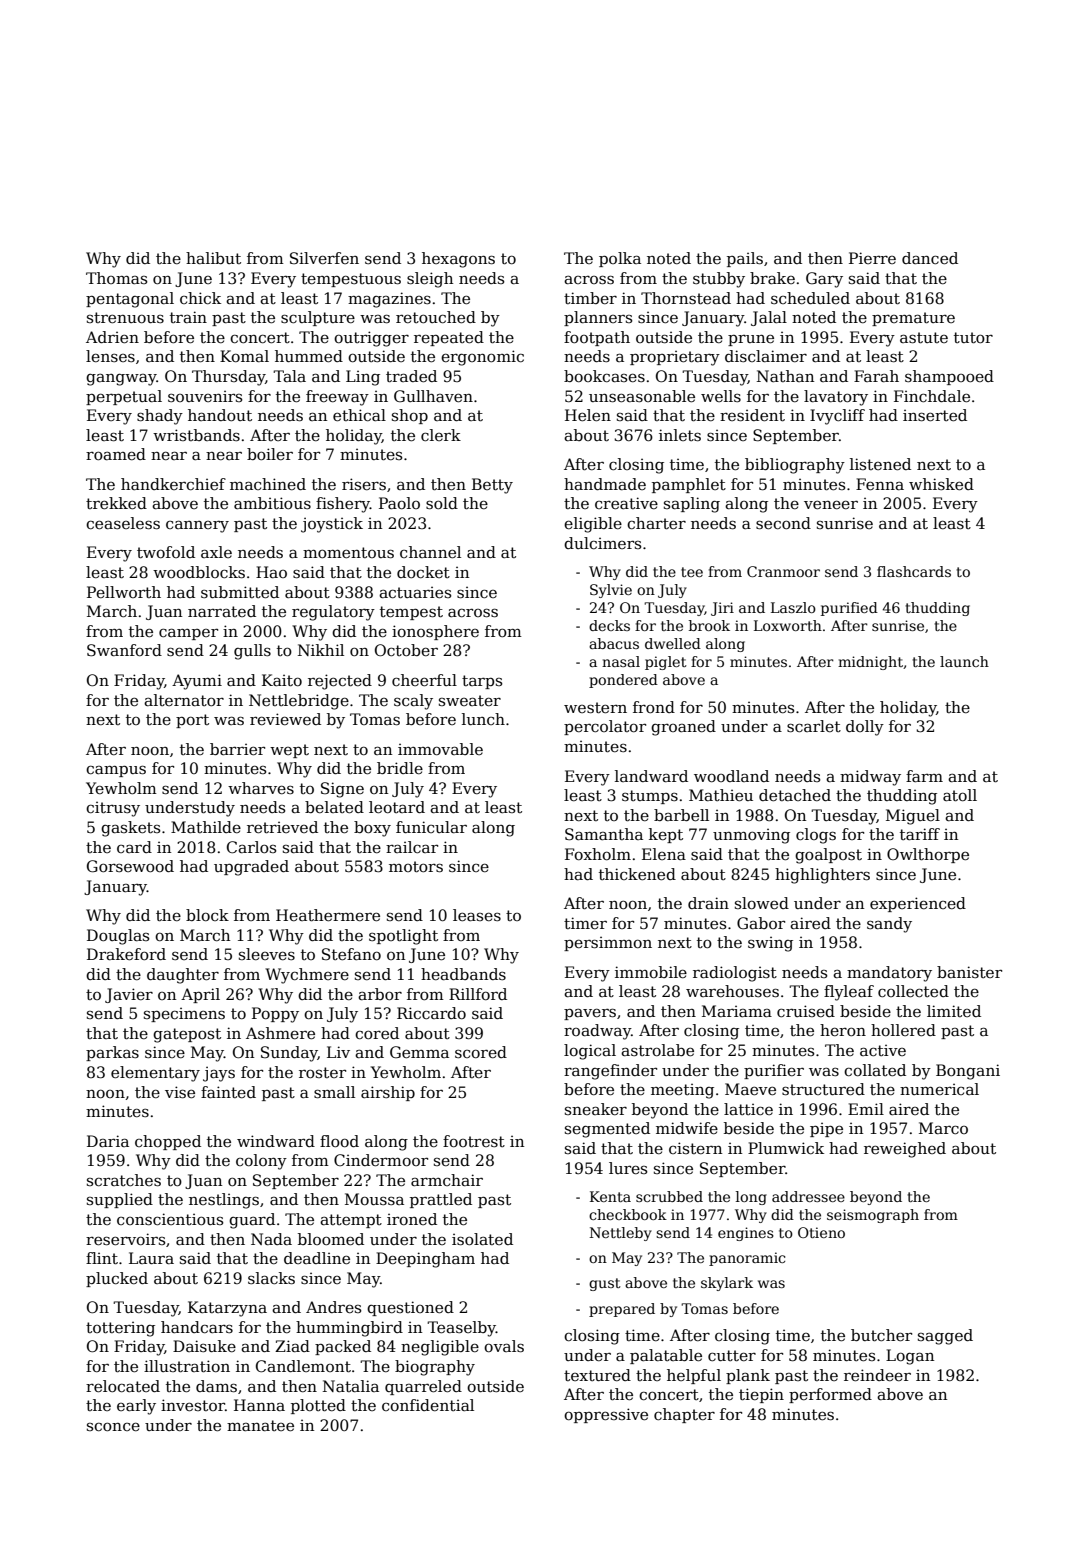 The width and height of the document is (1089, 1541). Describe the element at coordinates (116, 454) in the document. I see `roamed` at that location.
